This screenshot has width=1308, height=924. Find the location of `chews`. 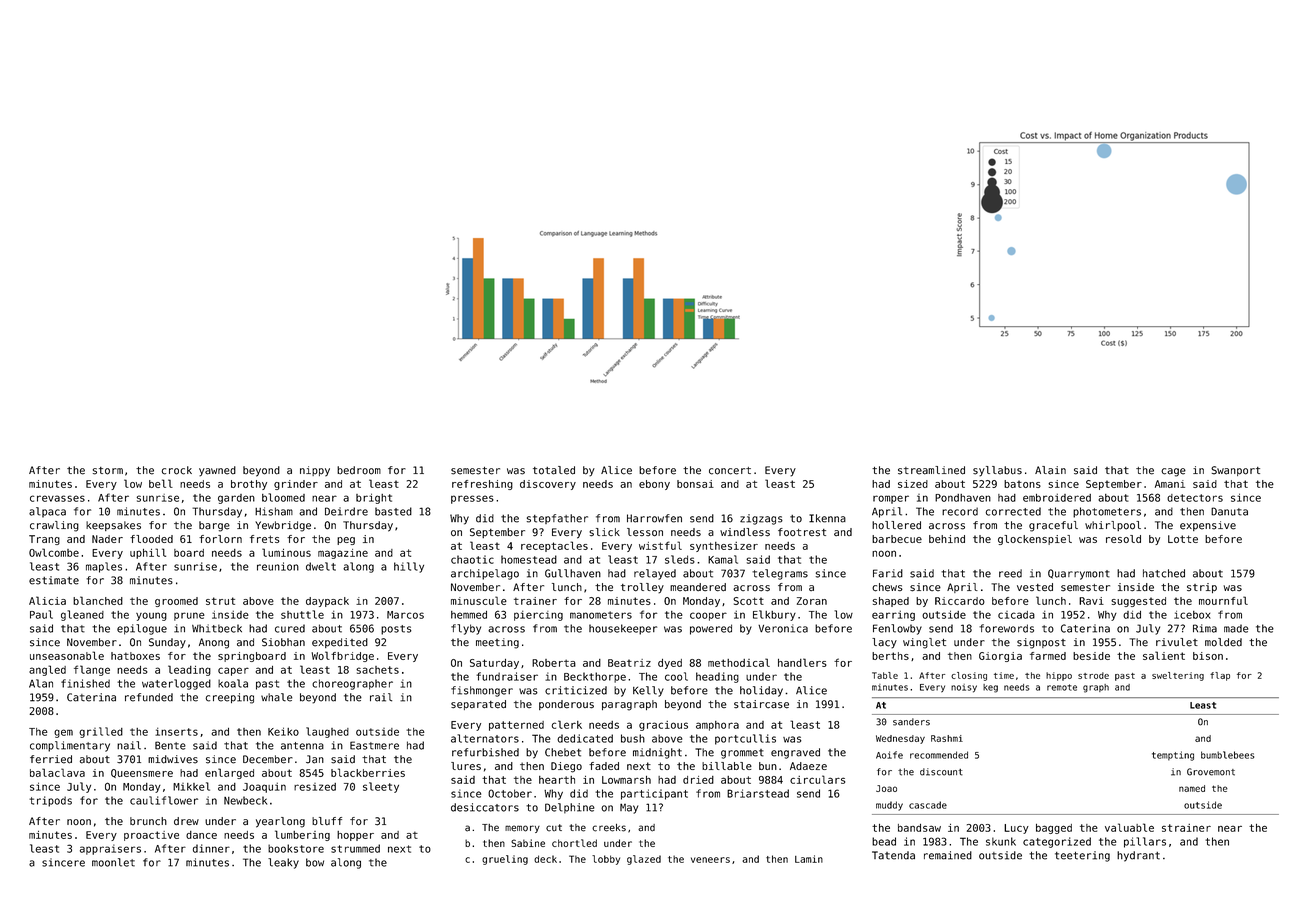

chews is located at coordinates (887, 587).
